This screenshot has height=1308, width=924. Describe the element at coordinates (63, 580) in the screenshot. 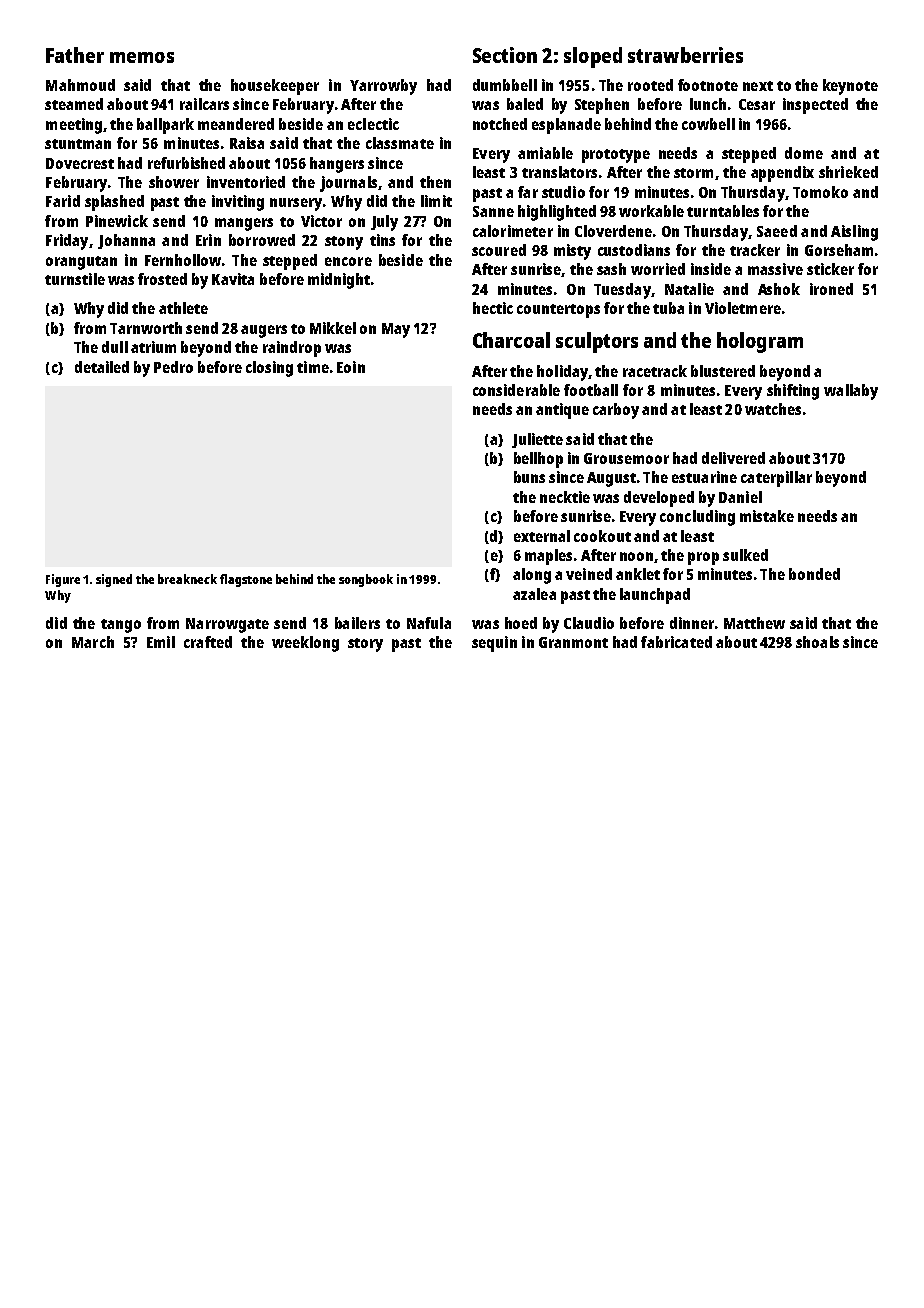

I see `Figure` at that location.
